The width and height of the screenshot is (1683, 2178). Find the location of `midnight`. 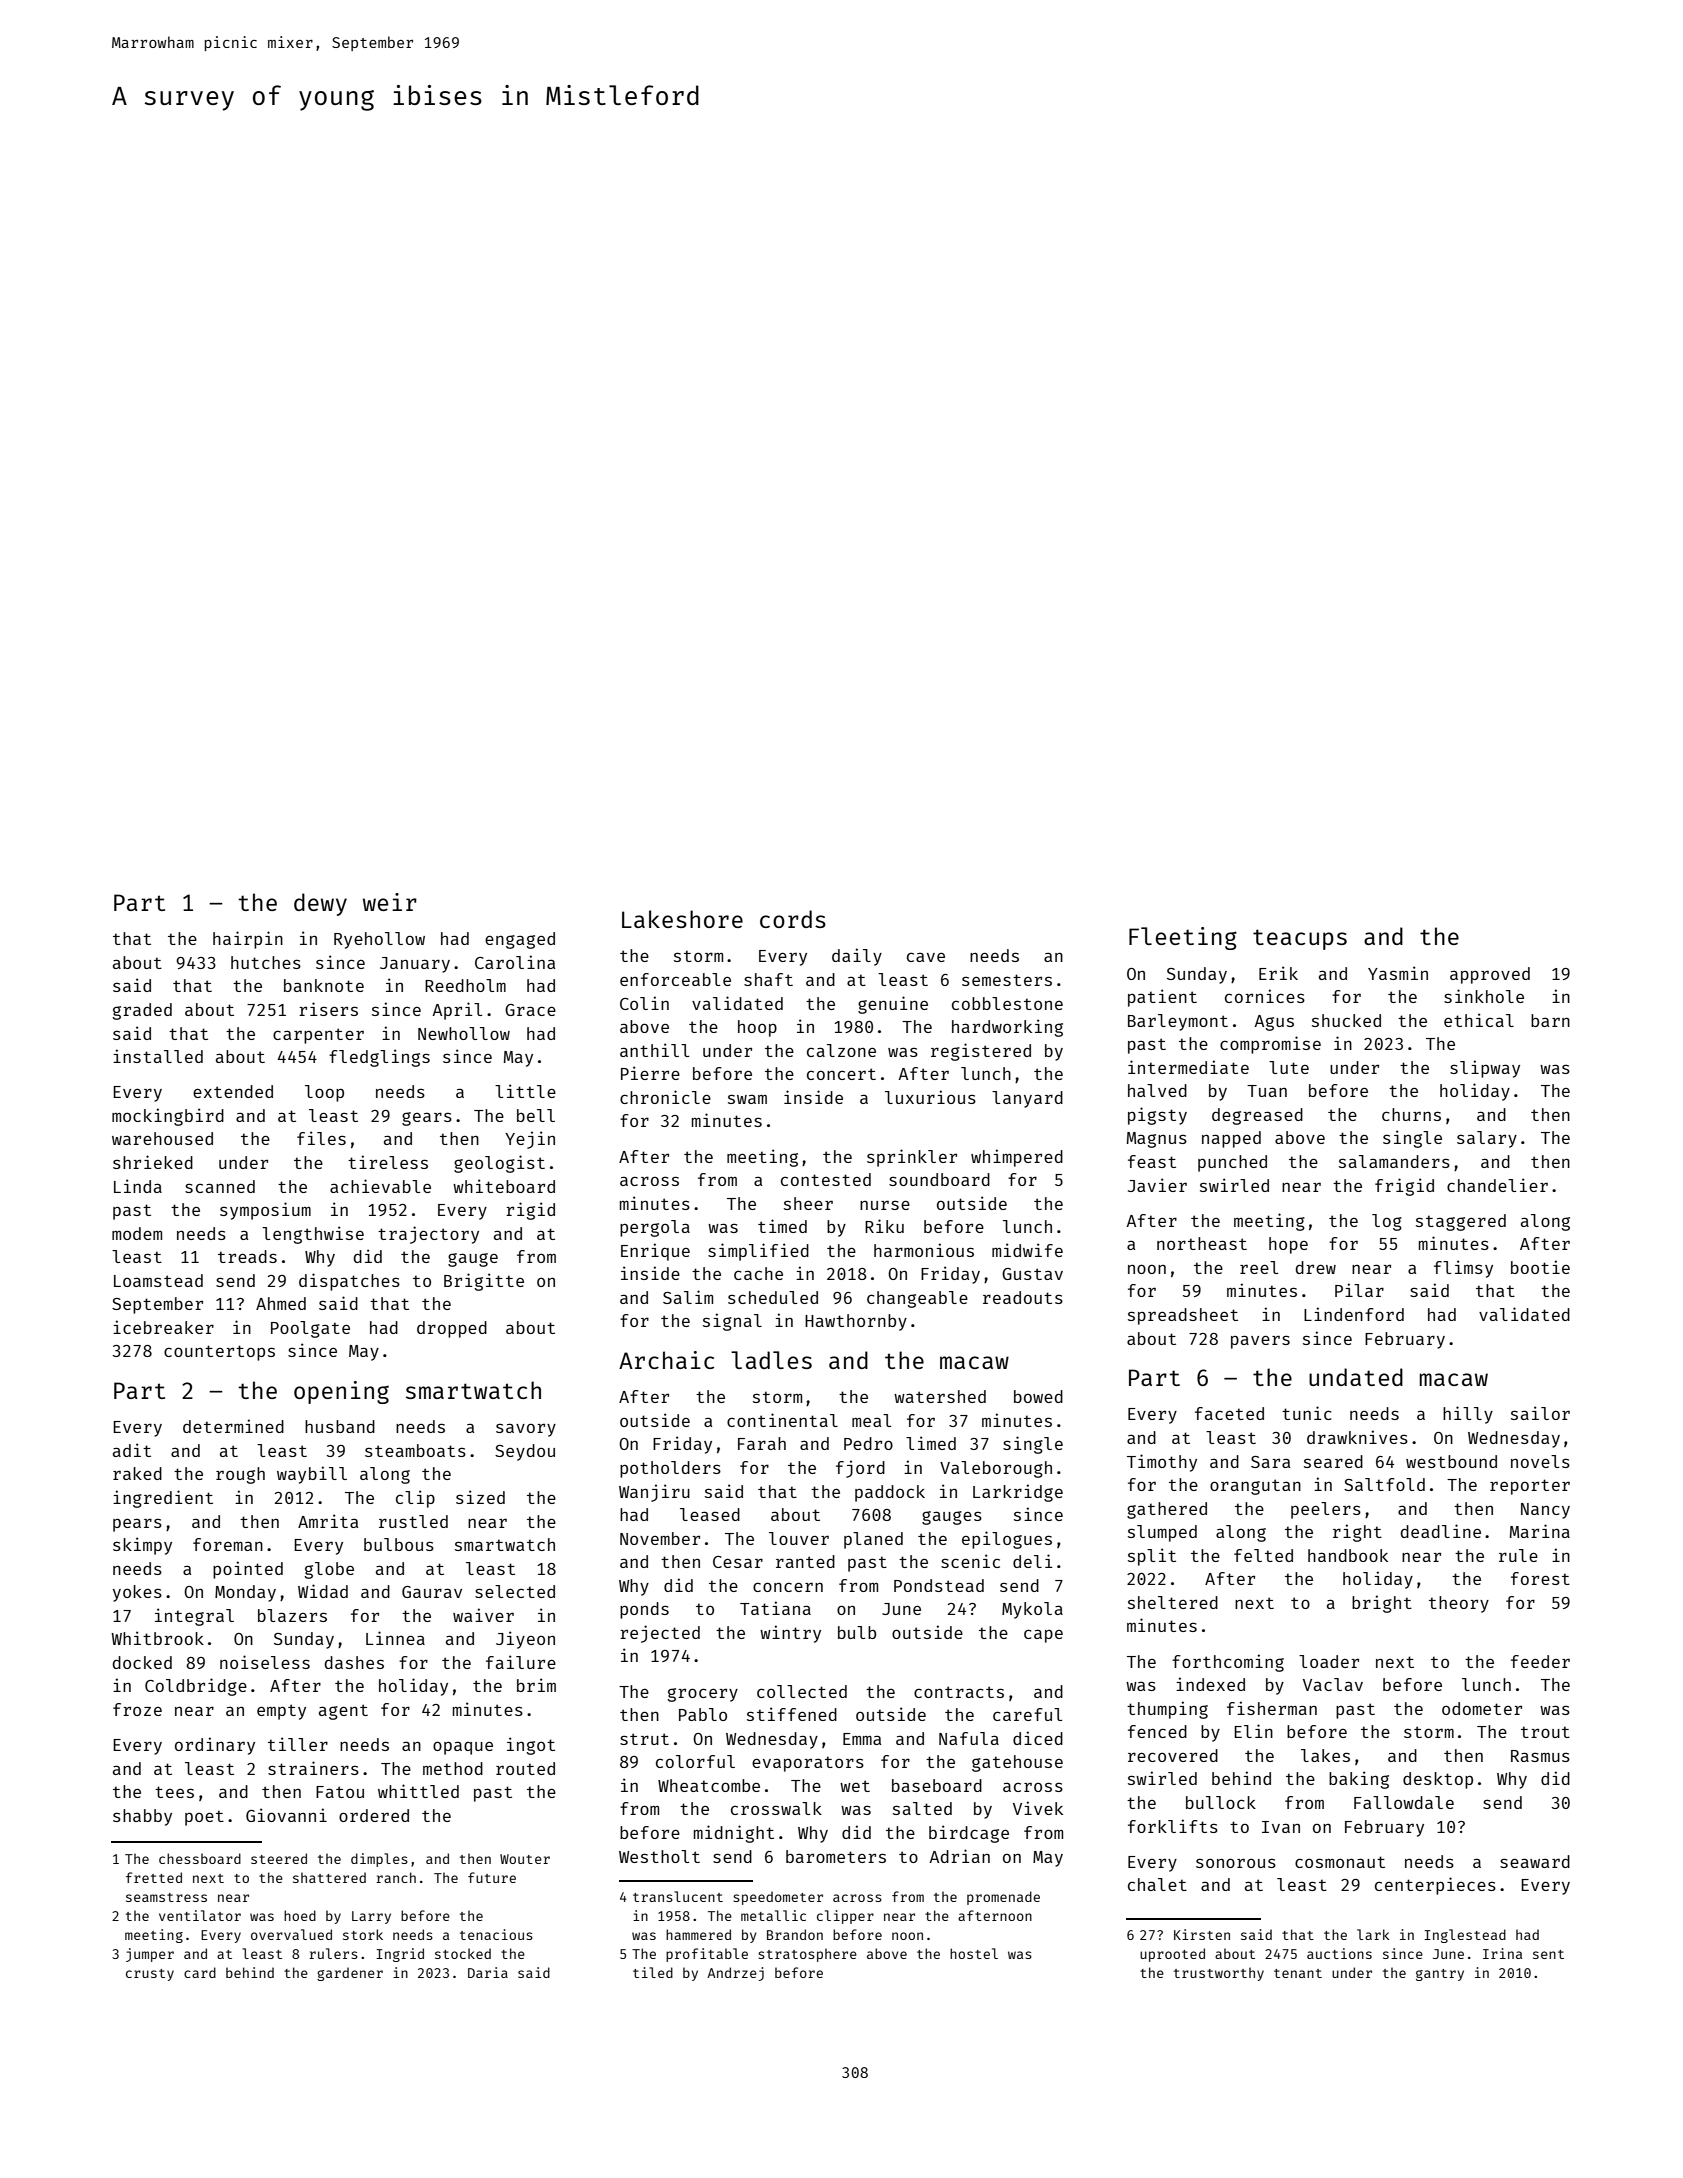

midnight is located at coordinates (734, 1834).
